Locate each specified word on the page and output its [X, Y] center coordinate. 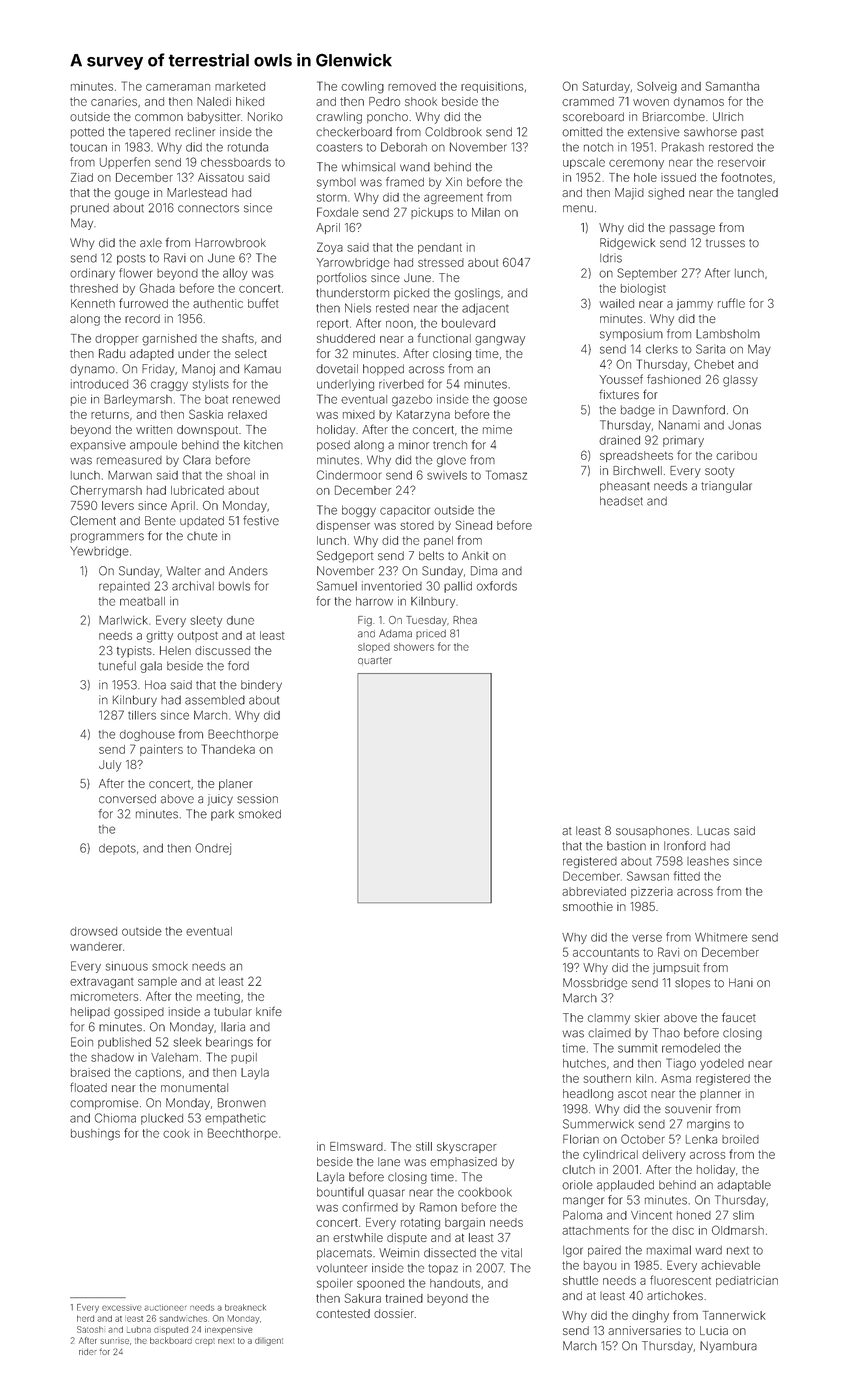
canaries [114, 101]
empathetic [235, 1119]
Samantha [732, 86]
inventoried [392, 586]
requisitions [492, 87]
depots [117, 849]
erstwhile [358, 1237]
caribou [736, 455]
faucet [739, 1017]
